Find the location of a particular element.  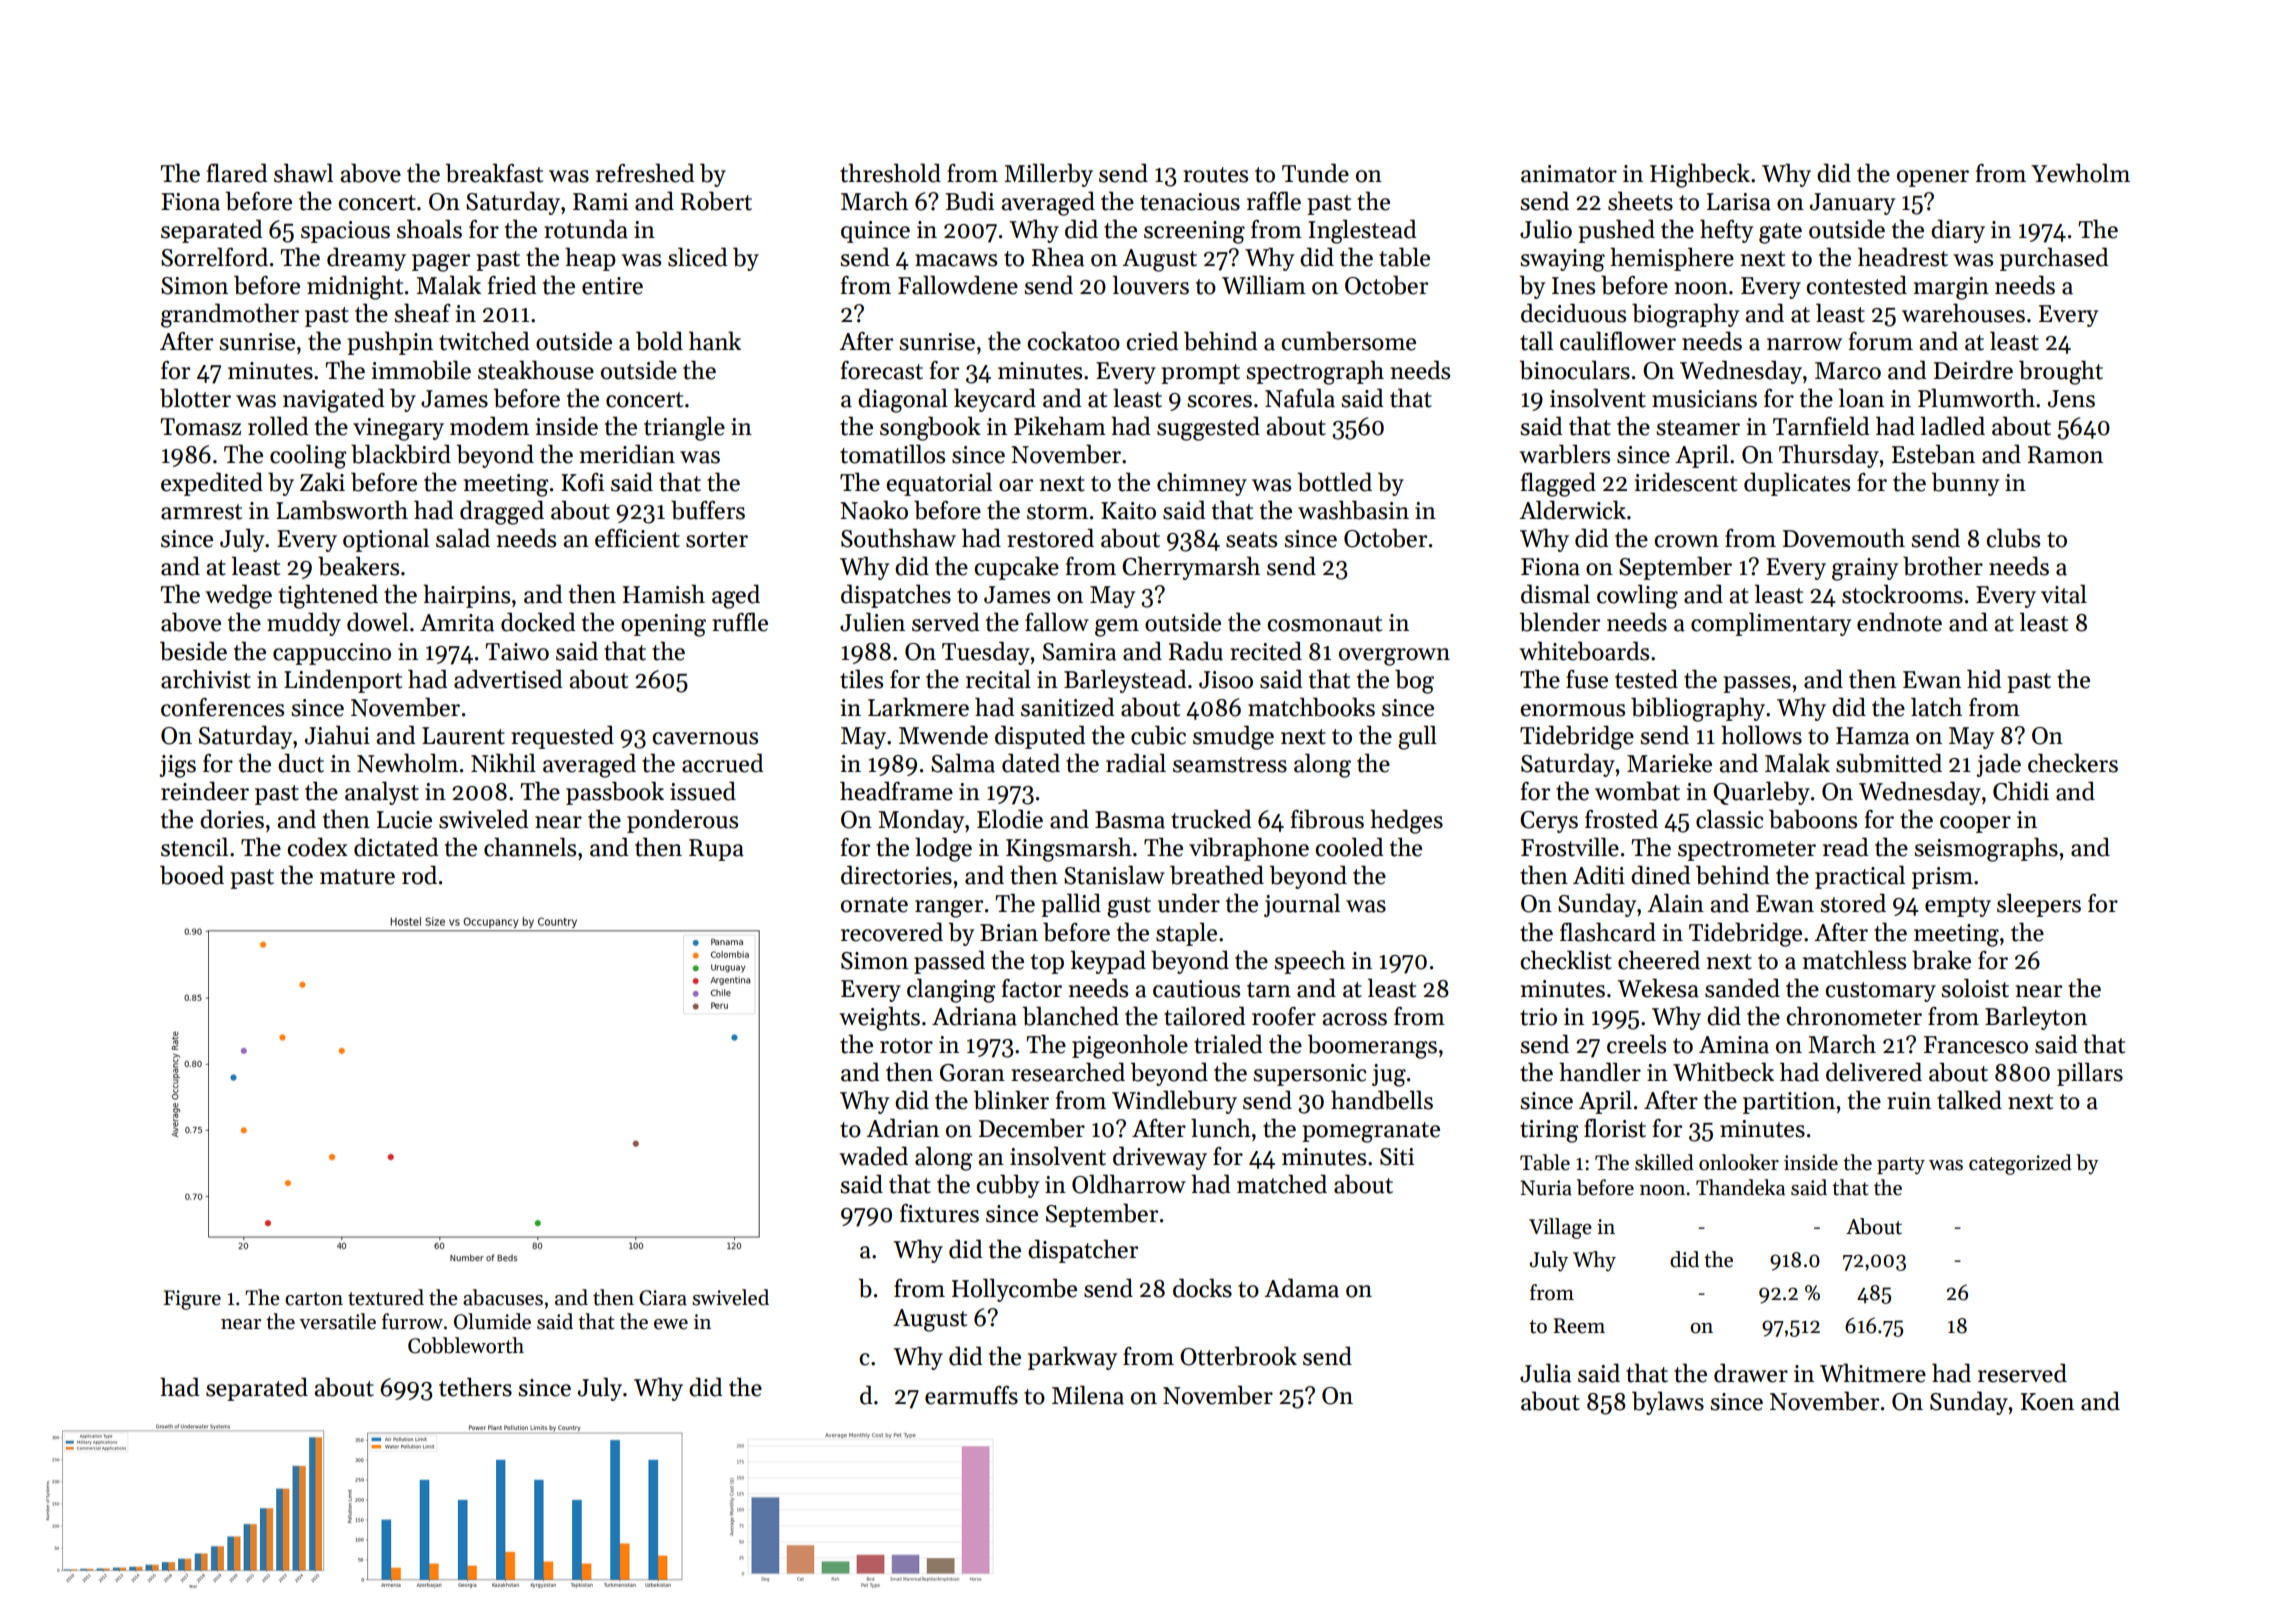

animator is located at coordinates (1569, 174).
